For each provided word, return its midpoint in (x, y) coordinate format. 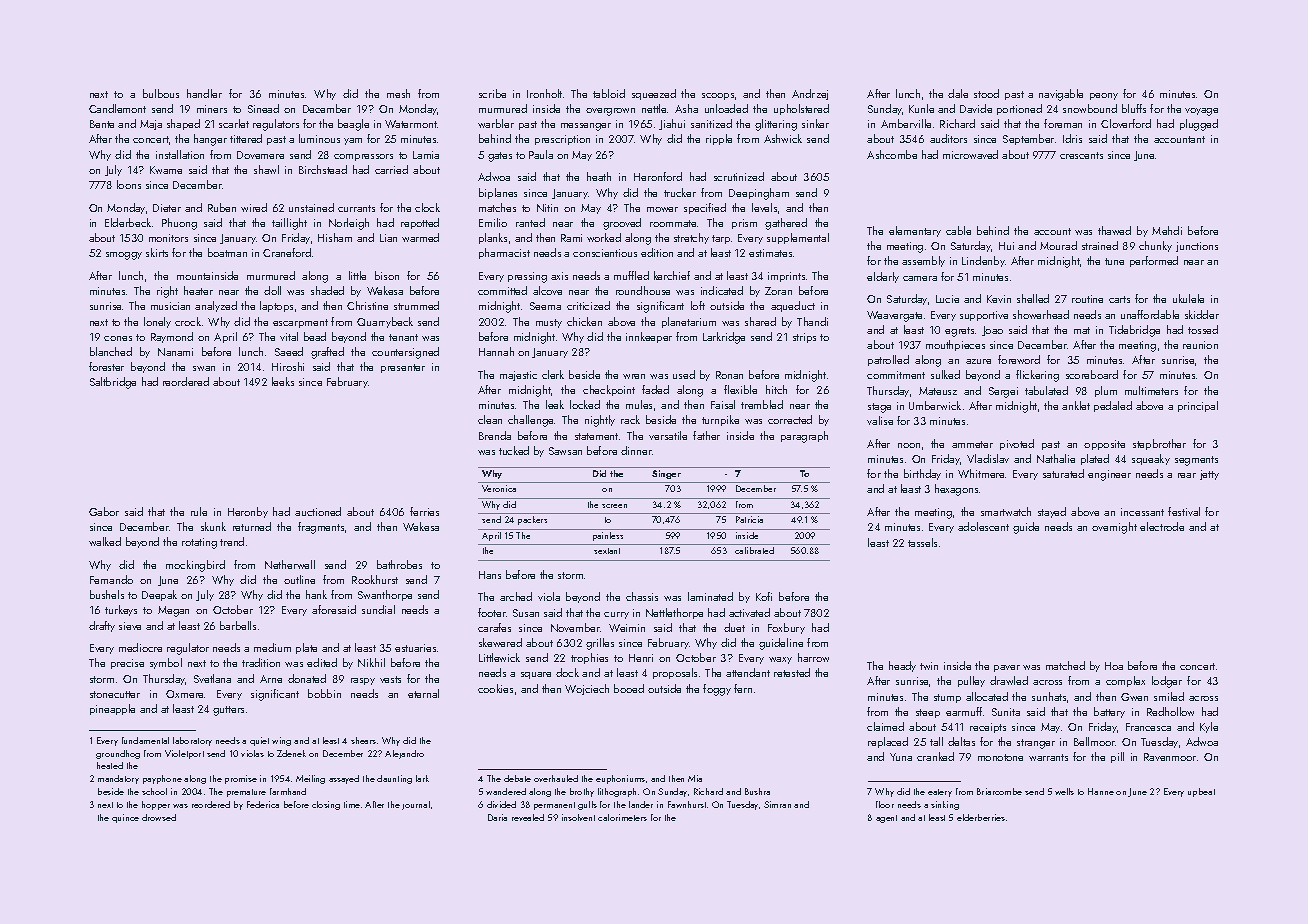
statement (596, 436)
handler (204, 93)
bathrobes (399, 564)
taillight (289, 224)
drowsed (159, 817)
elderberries (981, 817)
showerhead (1041, 314)
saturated (1063, 473)
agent (886, 819)
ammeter (972, 444)
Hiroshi (288, 366)
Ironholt (544, 93)
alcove (547, 290)
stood (986, 93)
